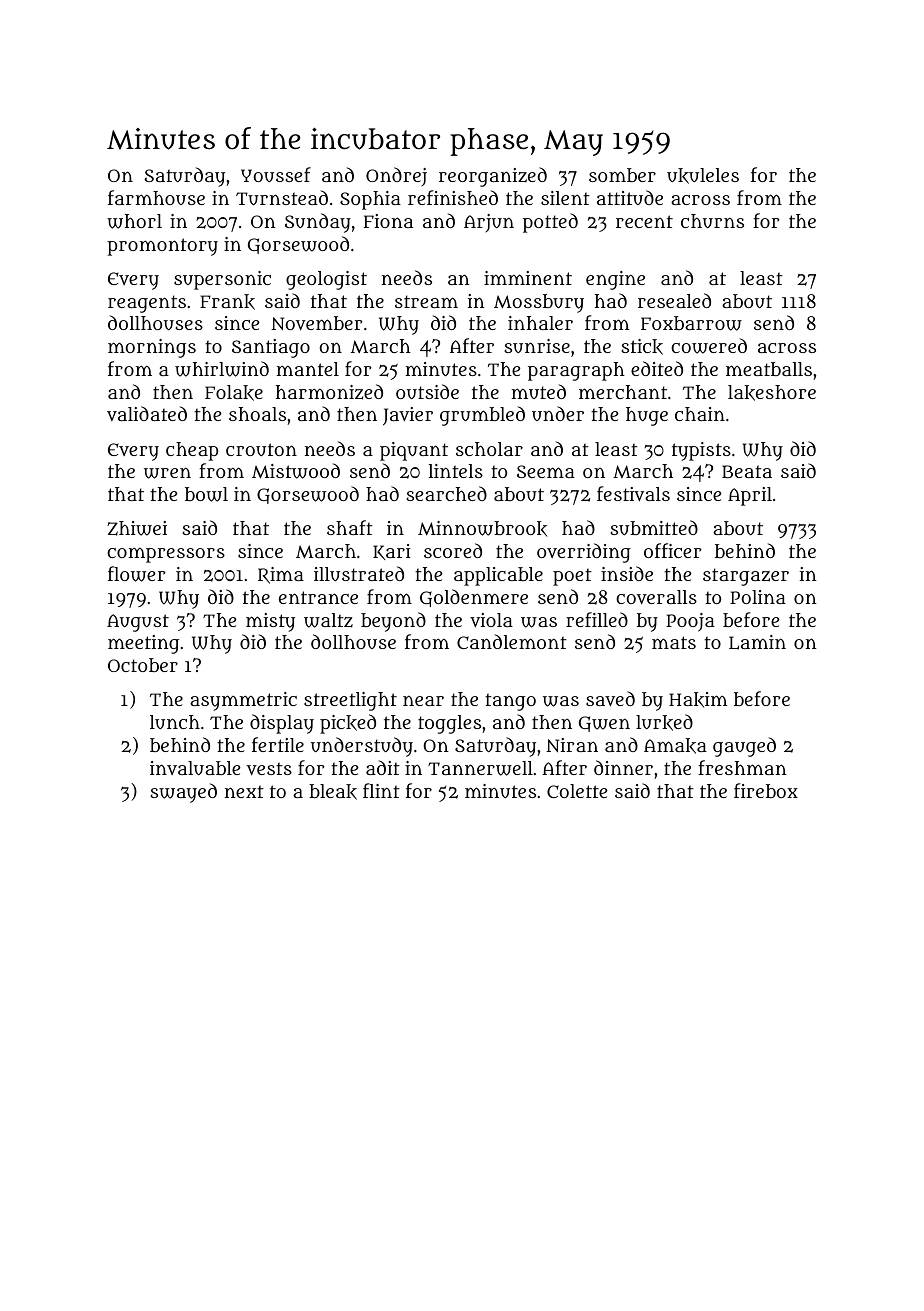  Describe the element at coordinates (528, 278) in the screenshot. I see `imminent` at that location.
